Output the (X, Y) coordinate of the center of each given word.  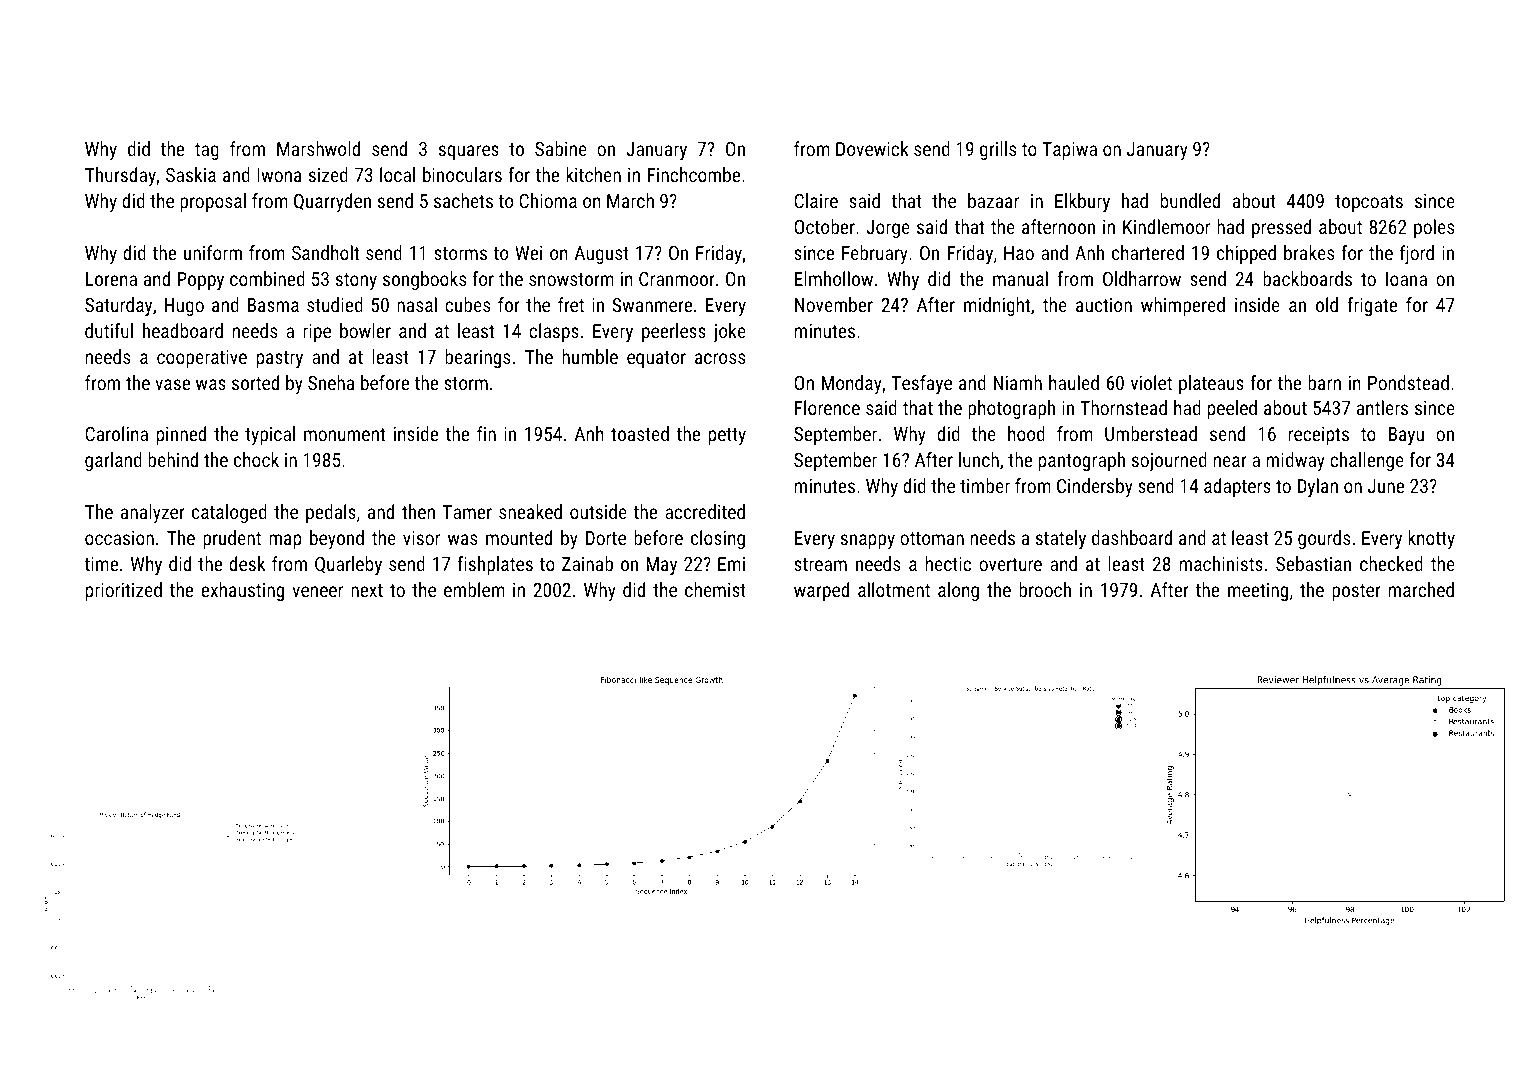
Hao (1019, 253)
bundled (1190, 200)
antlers (1382, 407)
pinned (181, 435)
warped (821, 591)
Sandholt (325, 252)
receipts (1319, 436)
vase (172, 384)
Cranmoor (677, 279)
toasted (640, 433)
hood (1026, 433)
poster (1356, 592)
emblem (474, 589)
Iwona (279, 175)
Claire (816, 200)
